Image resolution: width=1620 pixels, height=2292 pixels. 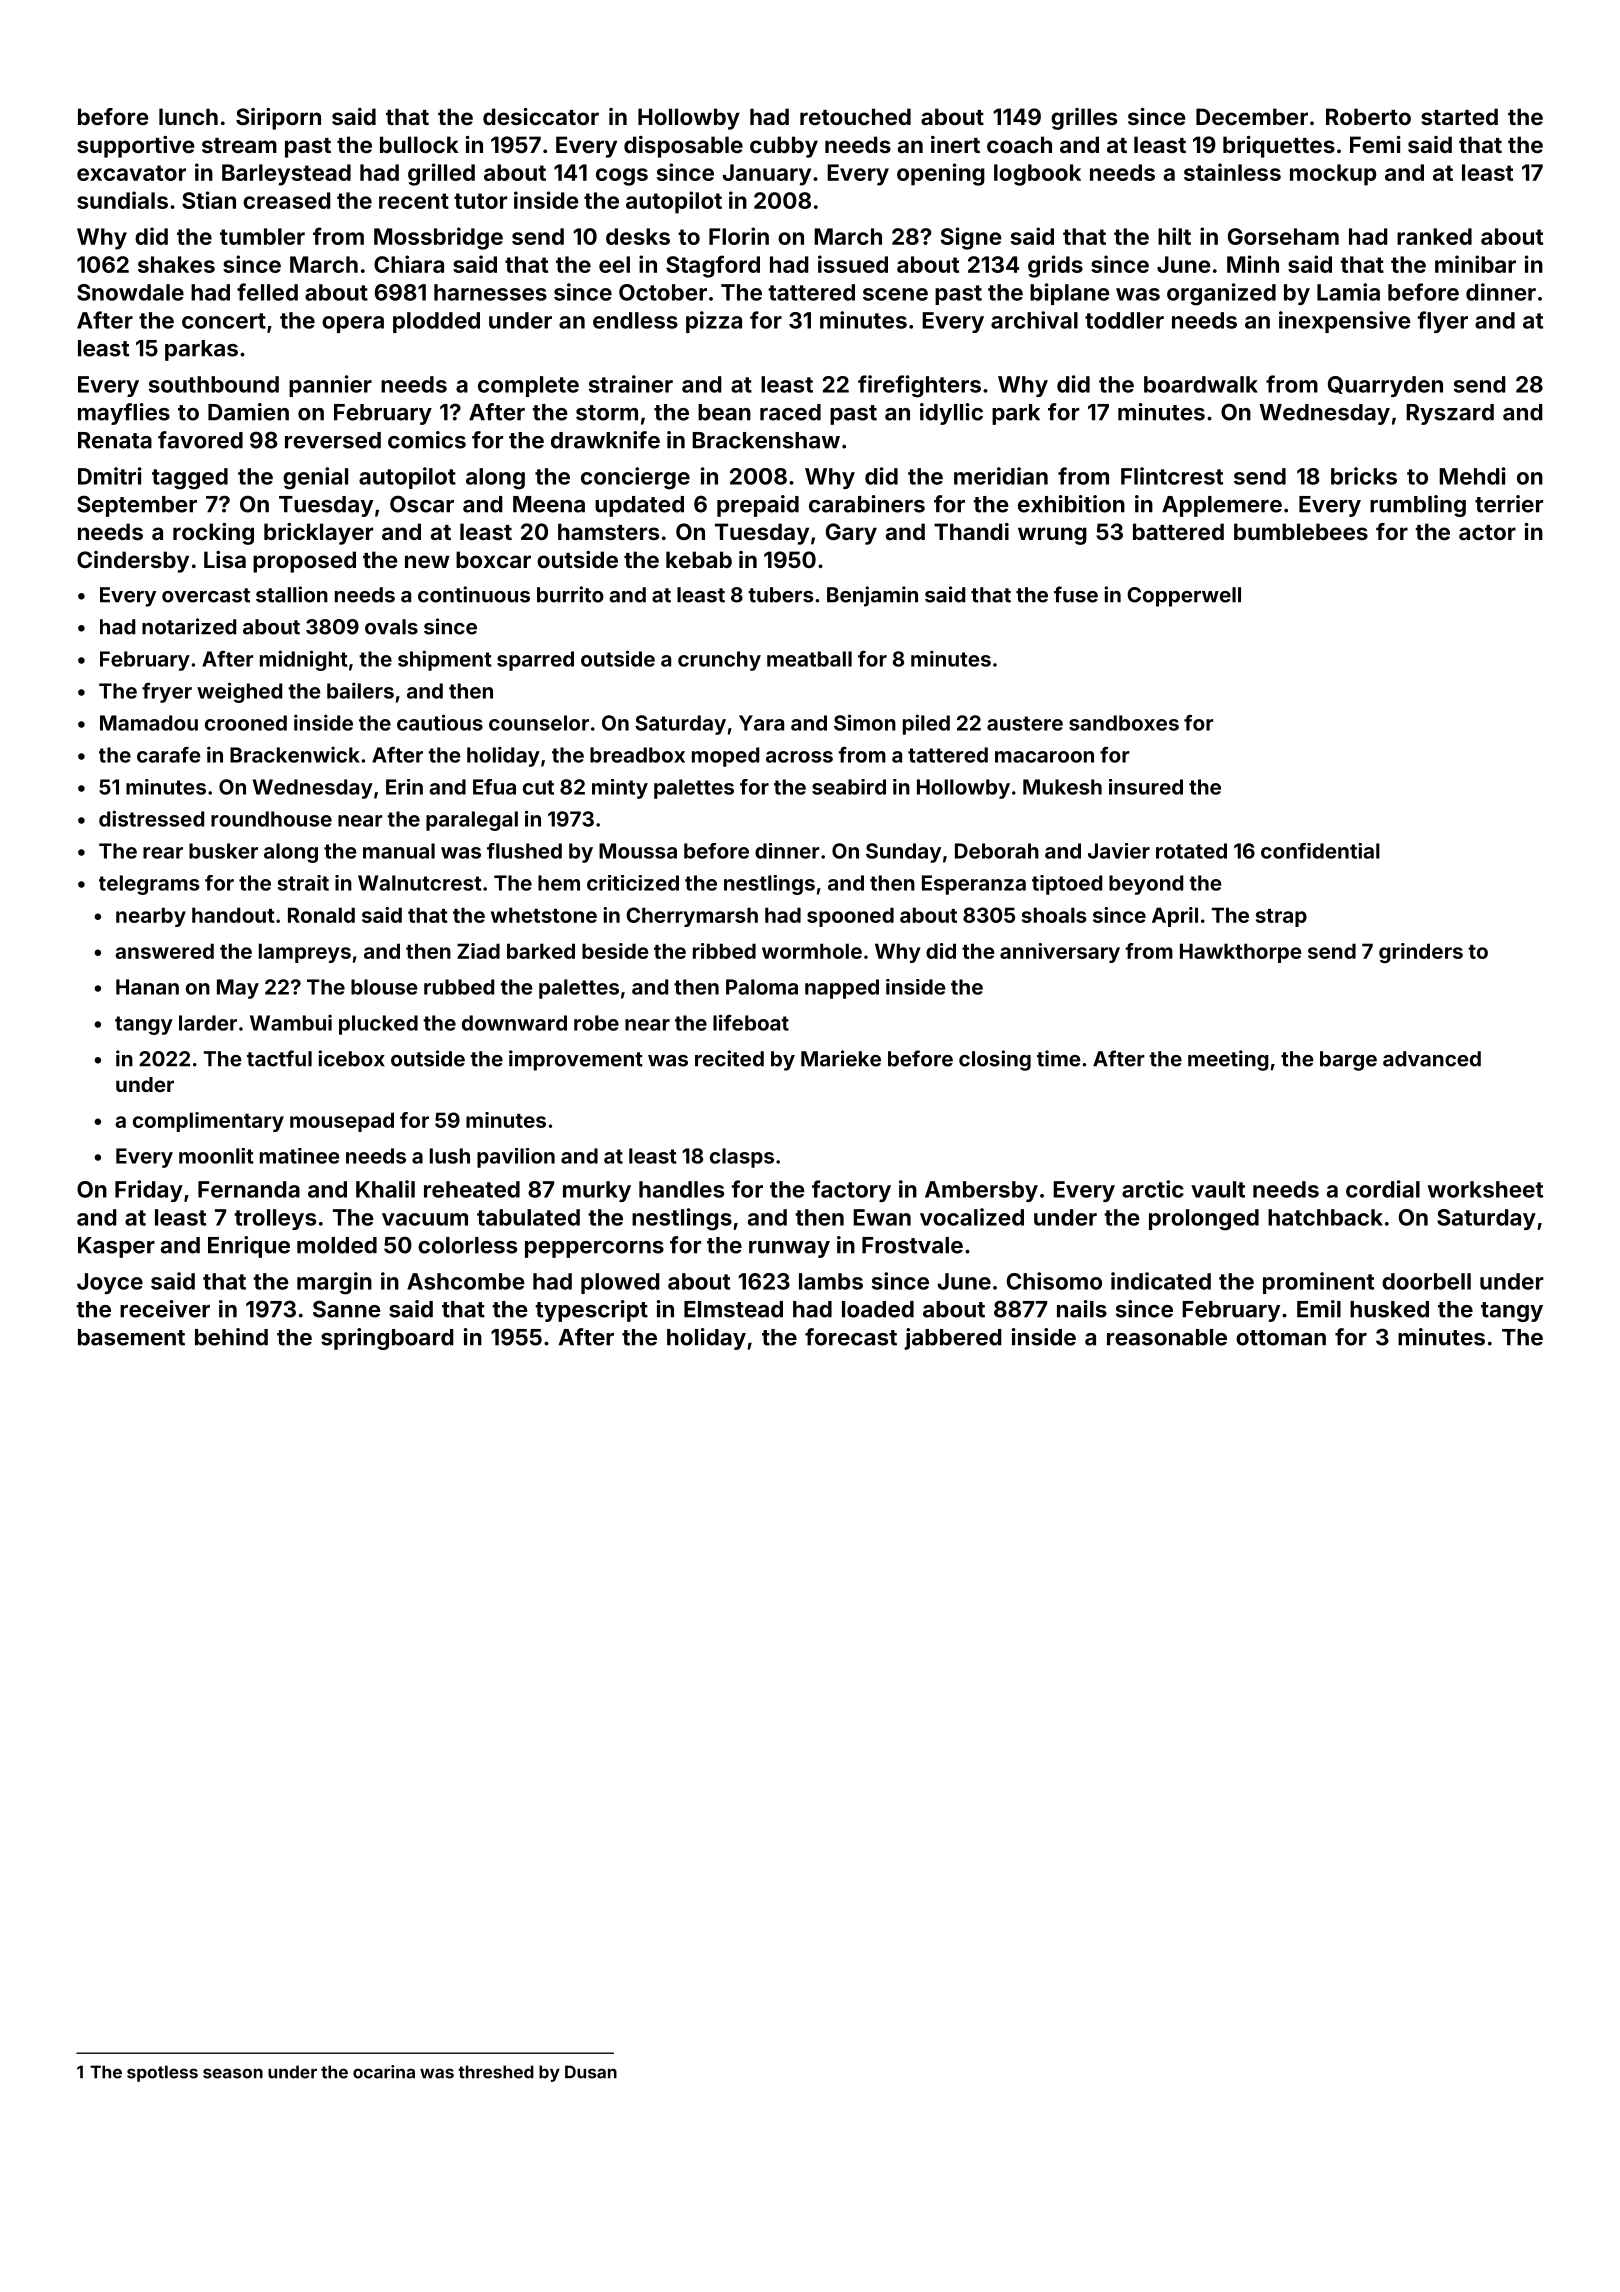 What do you see at coordinates (1320, 851) in the document?
I see `confidential` at bounding box center [1320, 851].
